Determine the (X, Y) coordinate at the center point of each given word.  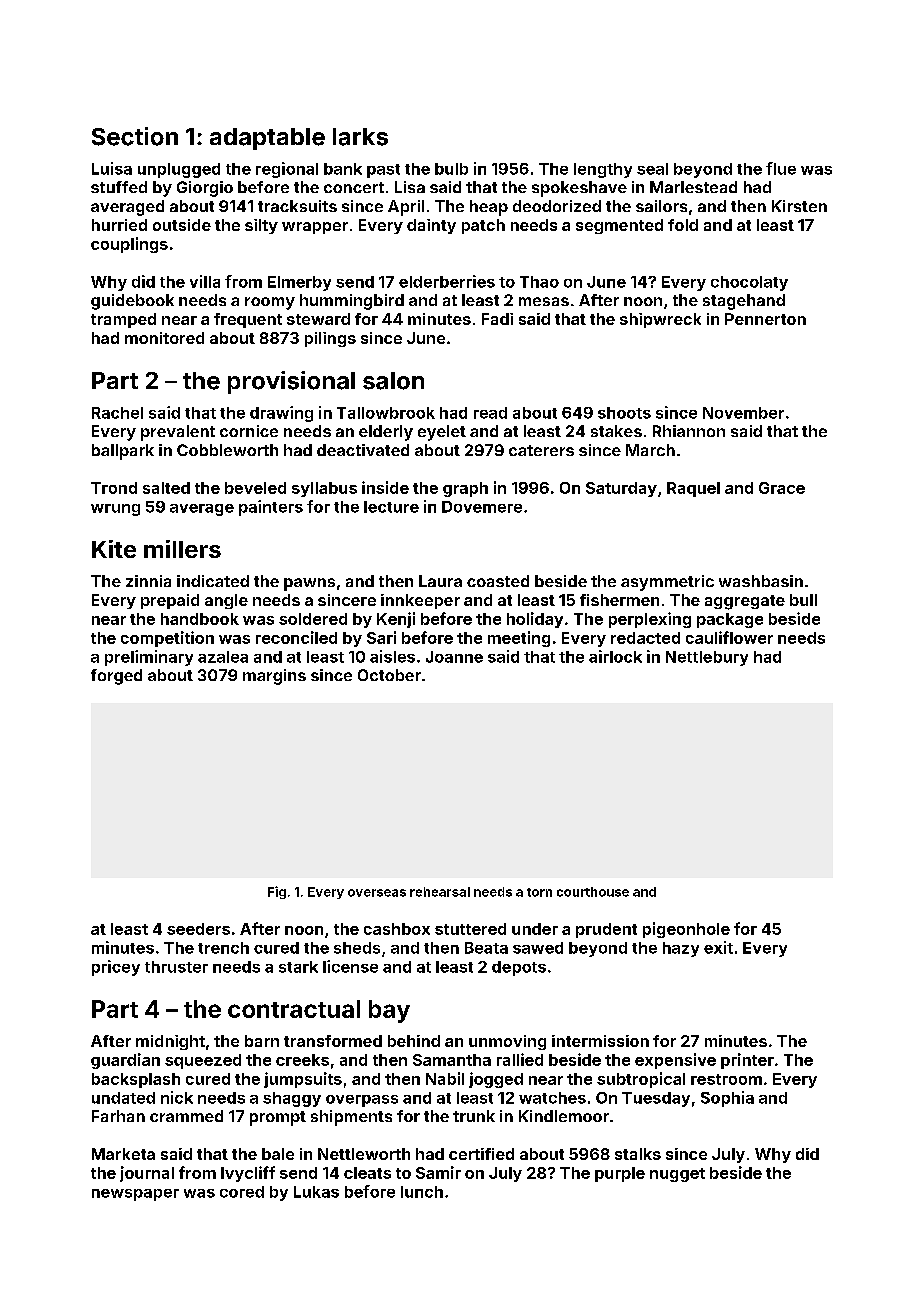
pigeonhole (686, 930)
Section (135, 136)
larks (360, 137)
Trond (114, 488)
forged (116, 677)
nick (177, 1097)
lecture (391, 507)
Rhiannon (689, 431)
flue (781, 168)
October (389, 675)
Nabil (445, 1078)
